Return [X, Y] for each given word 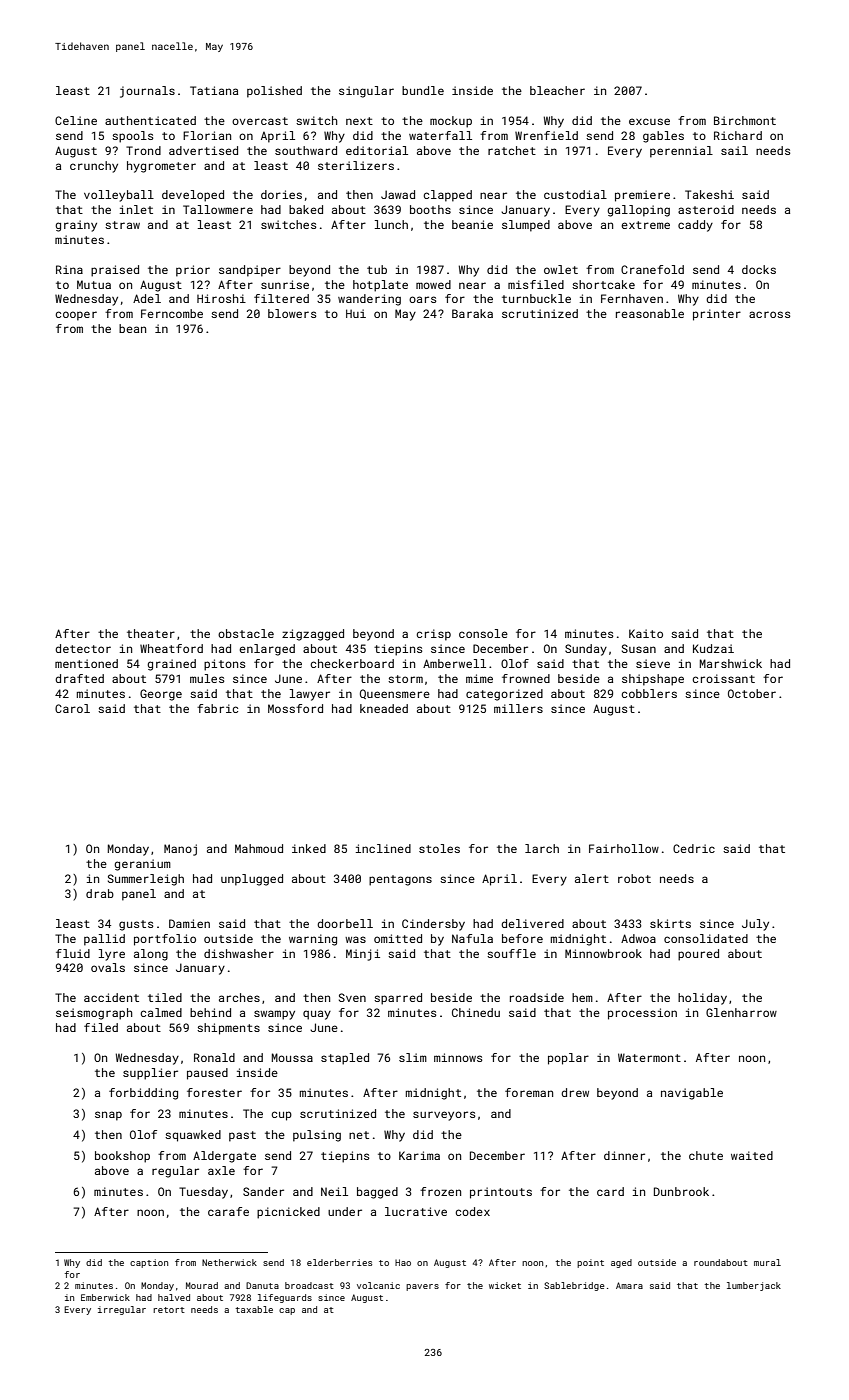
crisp [434, 635]
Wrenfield [546, 135]
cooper [76, 316]
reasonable [650, 313]
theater [151, 633]
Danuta [262, 1285]
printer [717, 315]
